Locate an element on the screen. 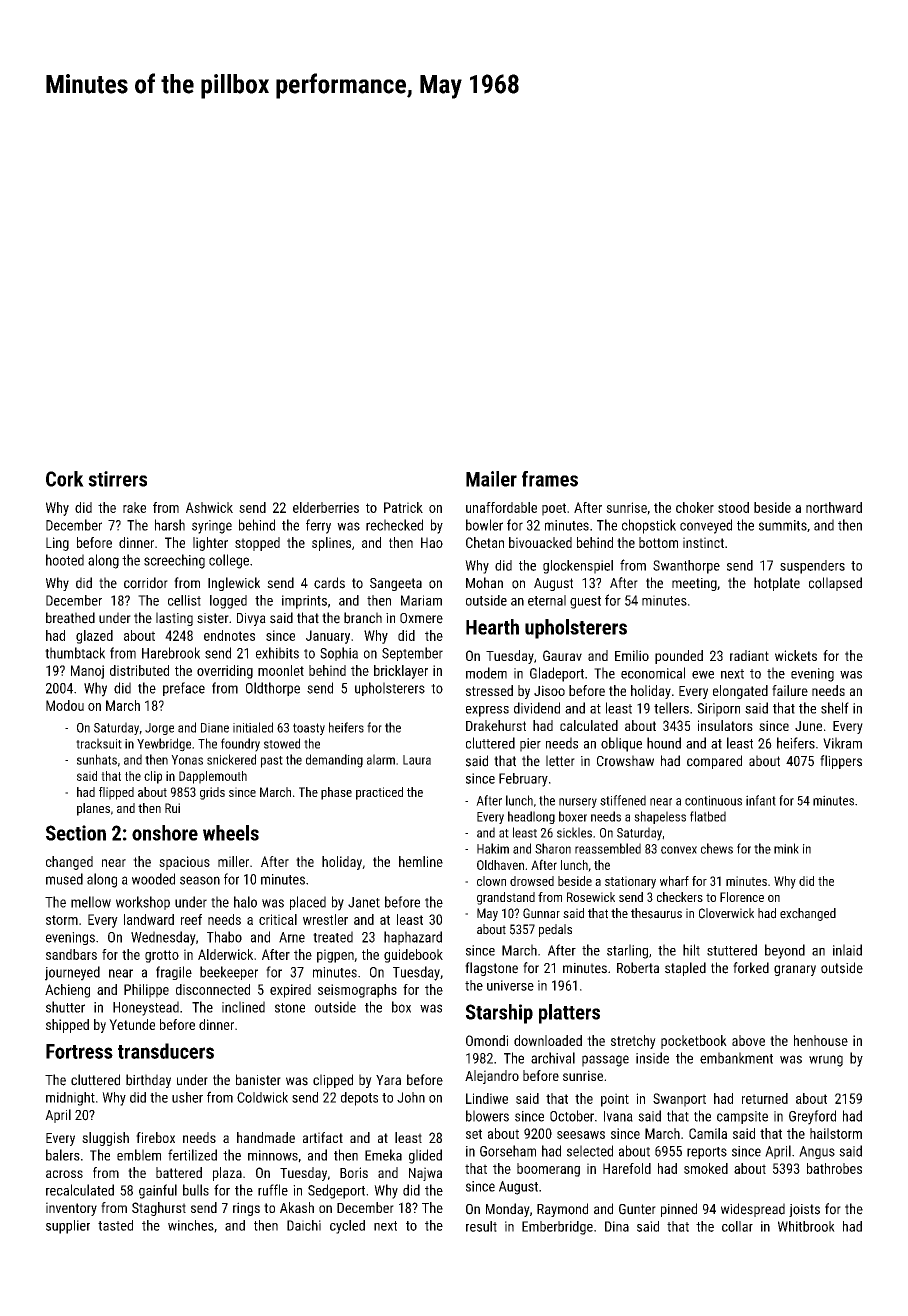  Najwa is located at coordinates (425, 1174).
